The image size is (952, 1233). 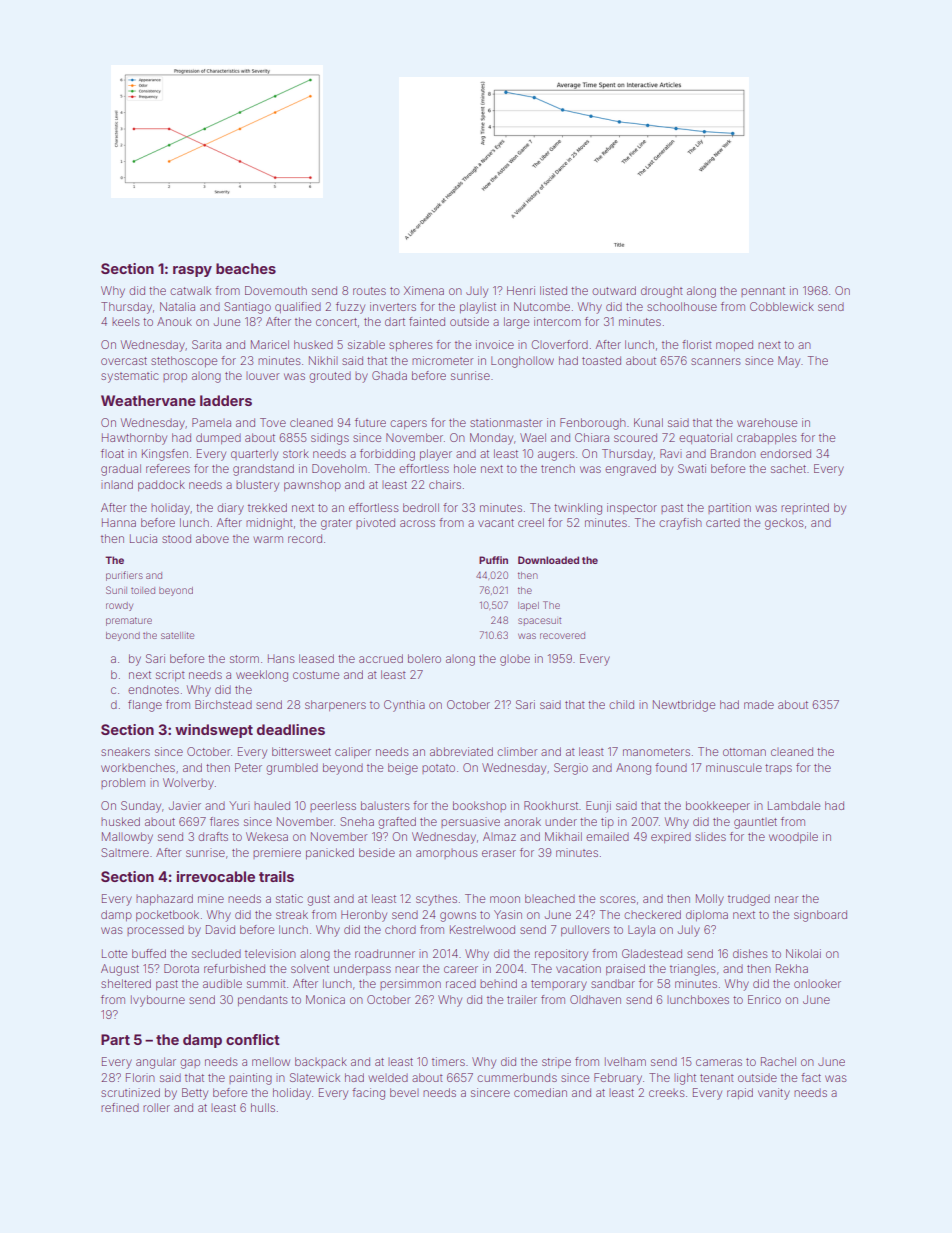 I want to click on Saltmere, so click(x=125, y=852).
